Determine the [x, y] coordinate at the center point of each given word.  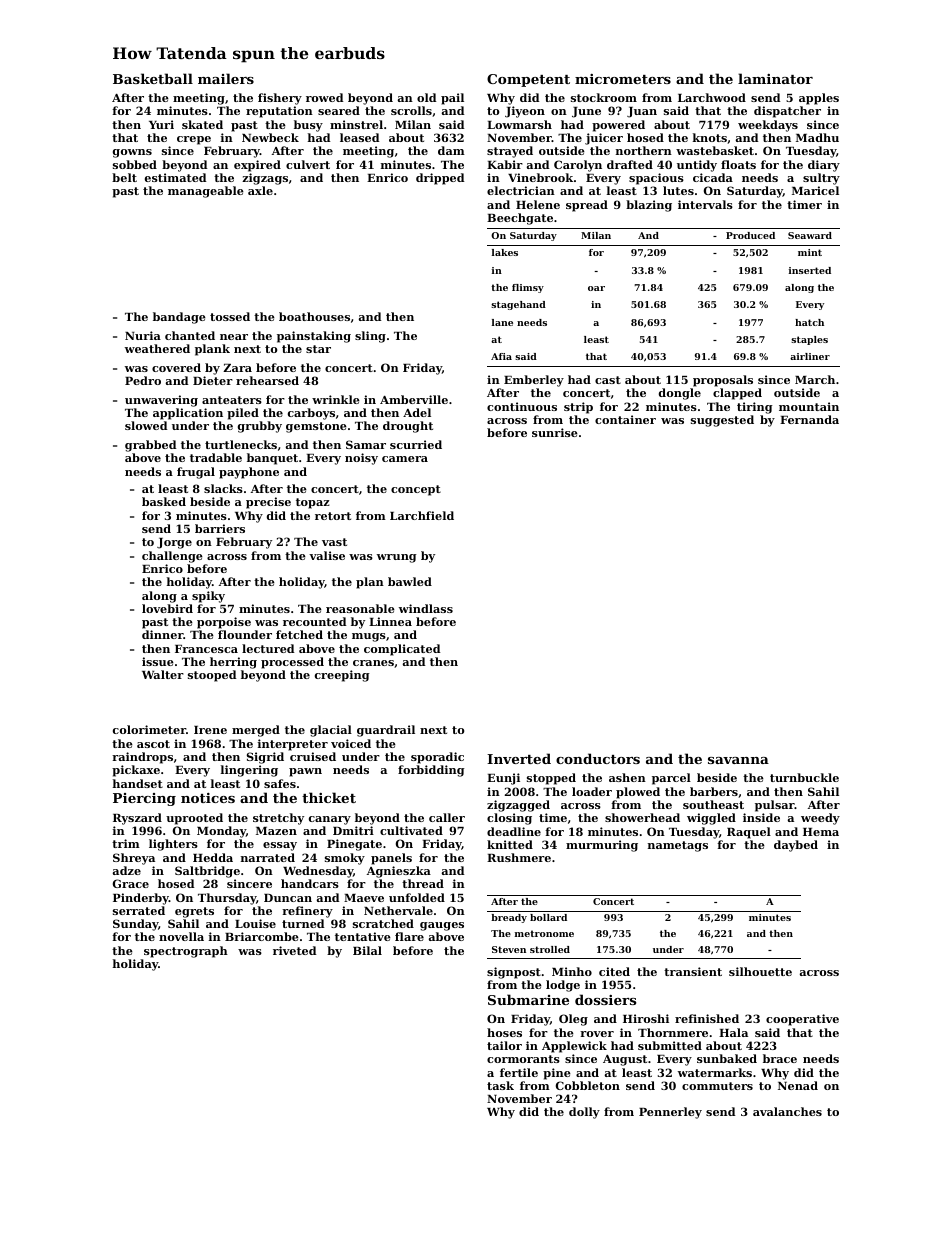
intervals [705, 204]
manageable [206, 192]
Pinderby [141, 899]
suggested [722, 421]
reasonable [360, 608]
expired [257, 166]
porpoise [224, 623]
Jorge [174, 543]
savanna [738, 760]
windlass [426, 608]
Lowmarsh [519, 124]
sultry [821, 179]
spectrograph [186, 952]
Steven [509, 949]
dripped [440, 179]
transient [693, 971]
